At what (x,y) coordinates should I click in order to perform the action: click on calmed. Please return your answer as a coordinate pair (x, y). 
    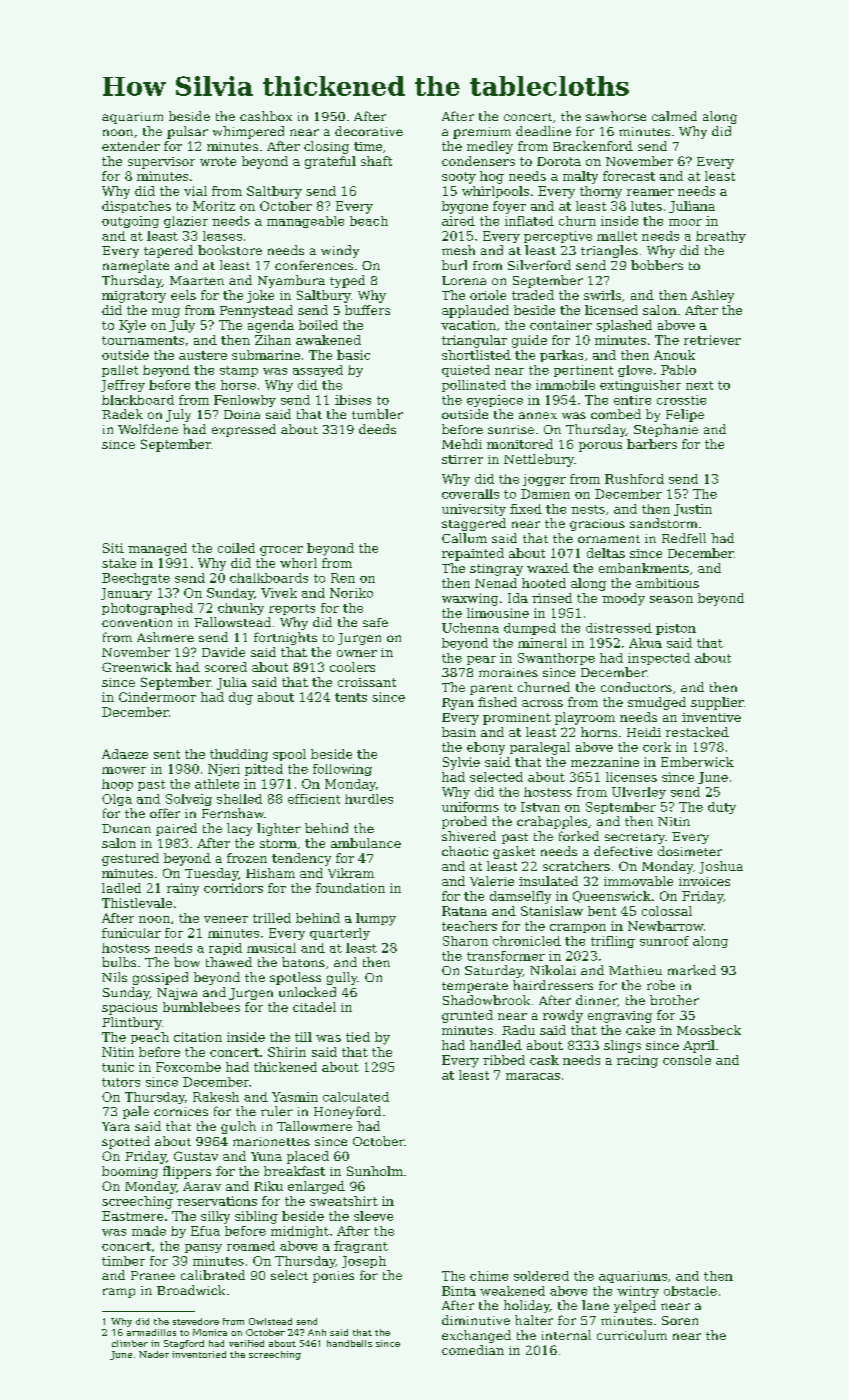
    Looking at the image, I should click on (674, 116).
